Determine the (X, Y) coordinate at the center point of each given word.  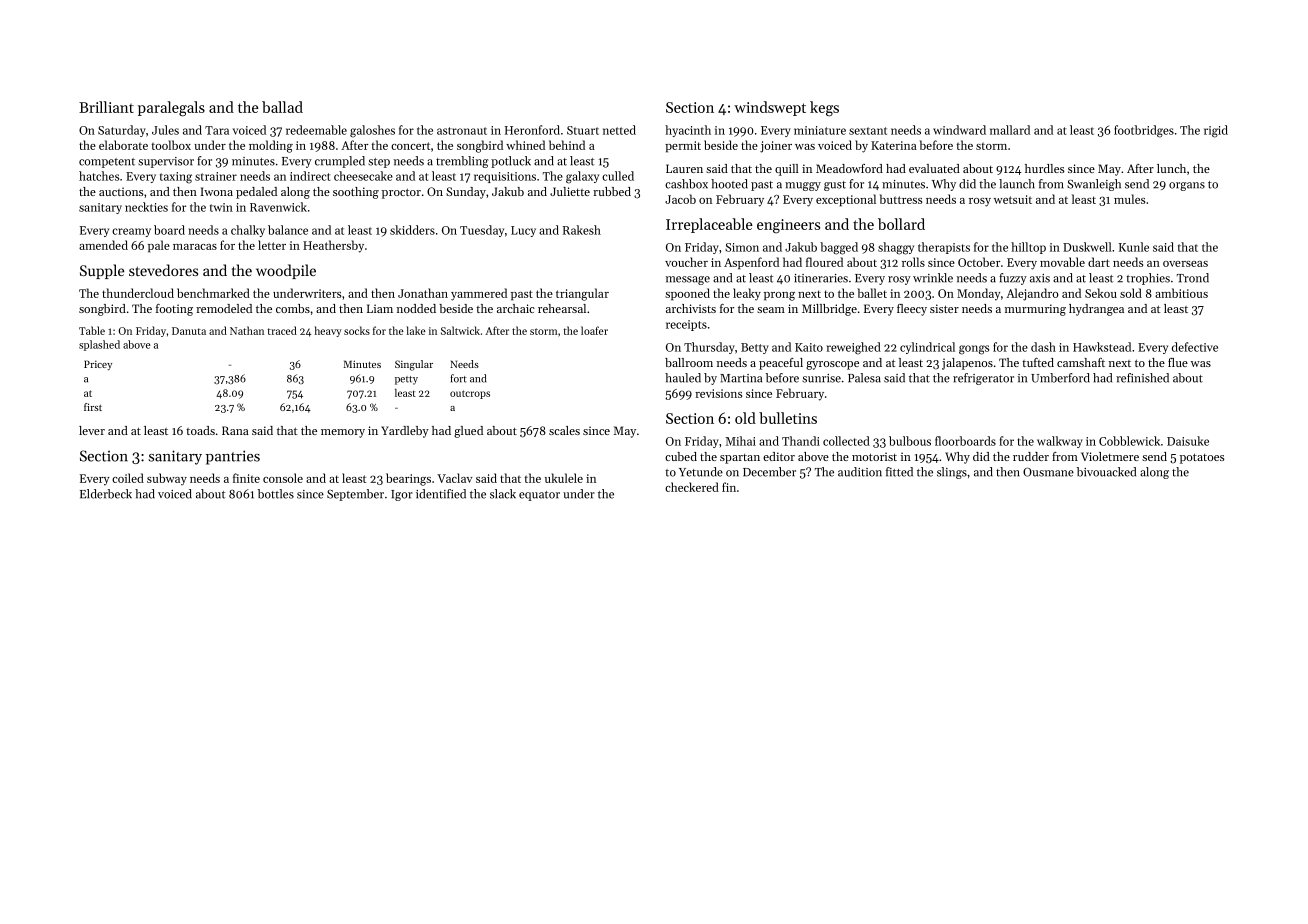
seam (771, 310)
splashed (99, 345)
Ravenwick (278, 207)
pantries (233, 457)
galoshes (372, 131)
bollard (901, 224)
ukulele (564, 478)
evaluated (934, 168)
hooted (729, 184)
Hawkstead (1102, 347)
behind (567, 145)
